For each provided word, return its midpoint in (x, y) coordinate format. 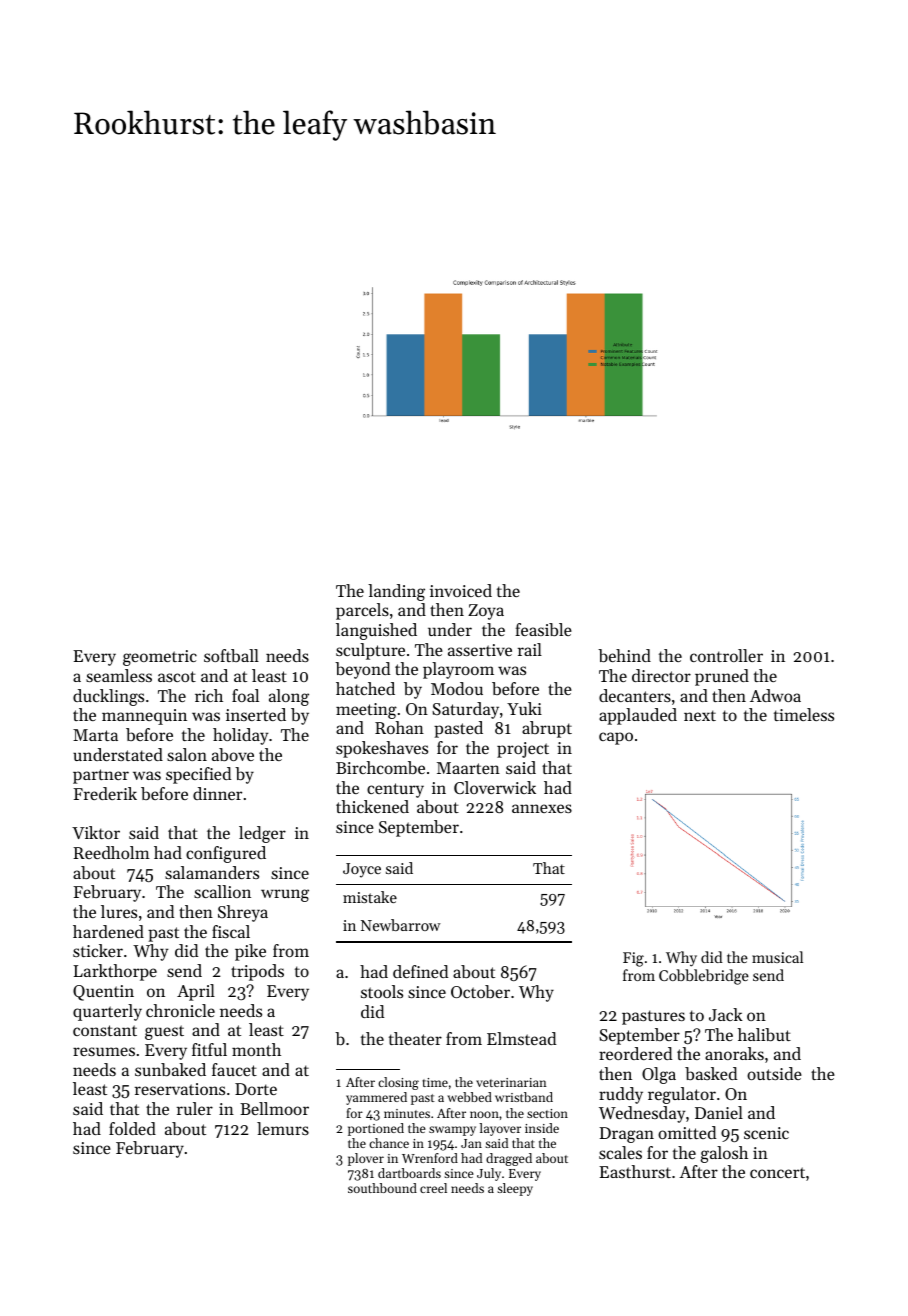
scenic (766, 1133)
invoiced (461, 590)
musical (777, 957)
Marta (95, 735)
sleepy (515, 1189)
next (700, 715)
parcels (362, 611)
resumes (104, 1051)
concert (777, 1172)
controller (726, 655)
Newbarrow (401, 925)
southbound (382, 1188)
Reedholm (111, 852)
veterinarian (511, 1082)
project (523, 750)
